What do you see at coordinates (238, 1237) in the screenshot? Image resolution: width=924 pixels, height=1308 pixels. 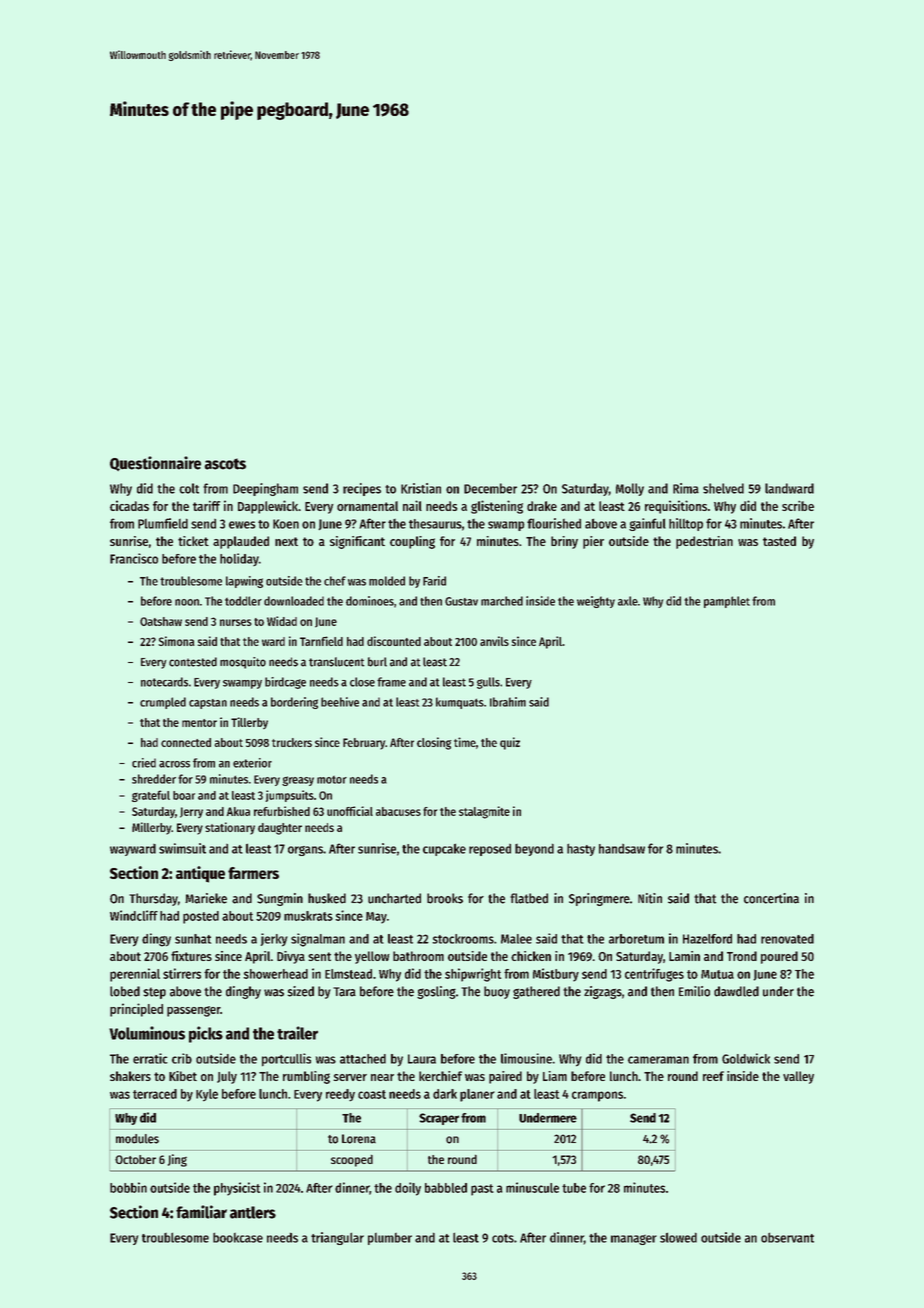 I see `bookcase` at bounding box center [238, 1237].
